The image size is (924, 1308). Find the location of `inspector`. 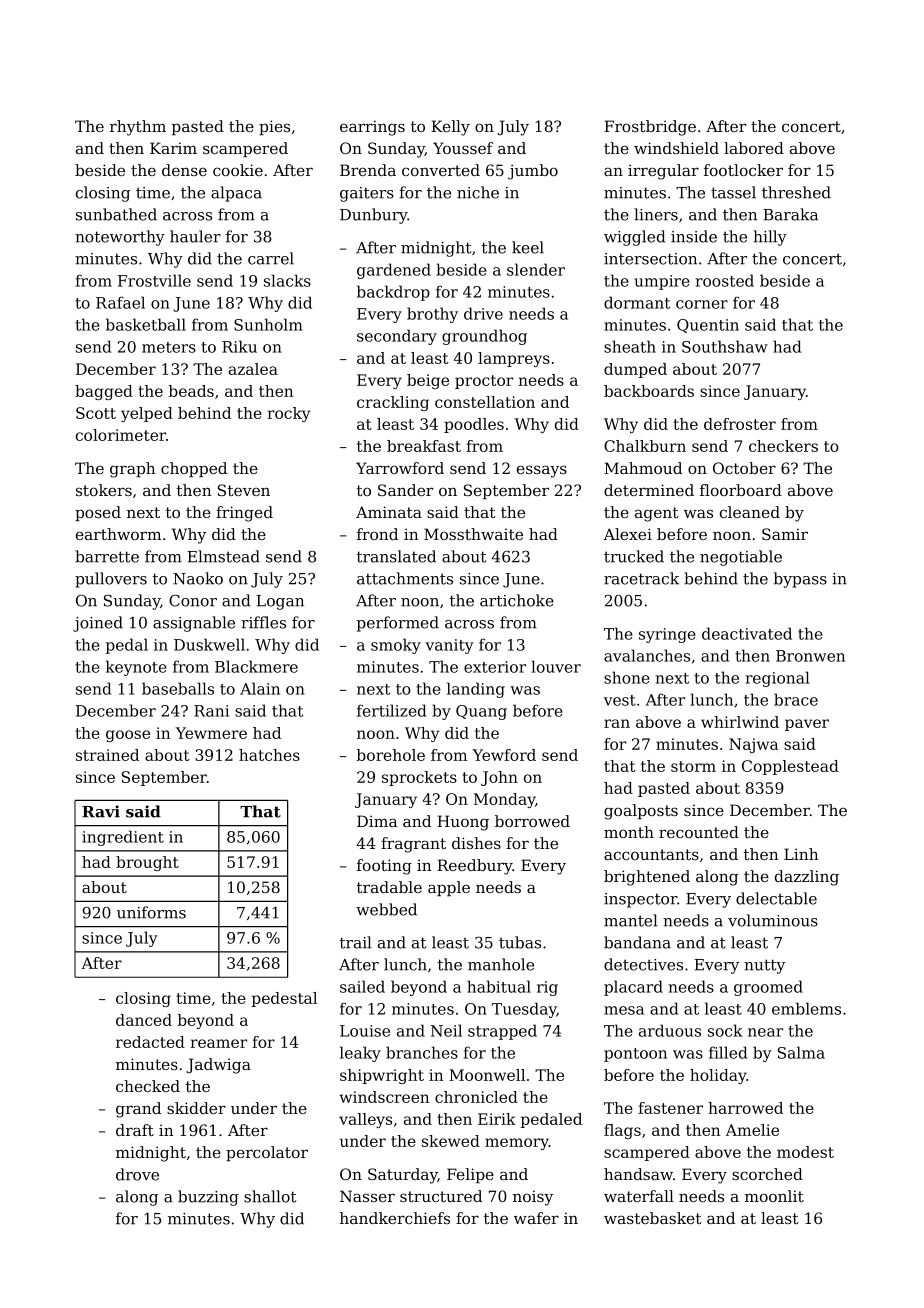

inspector is located at coordinates (640, 900).
